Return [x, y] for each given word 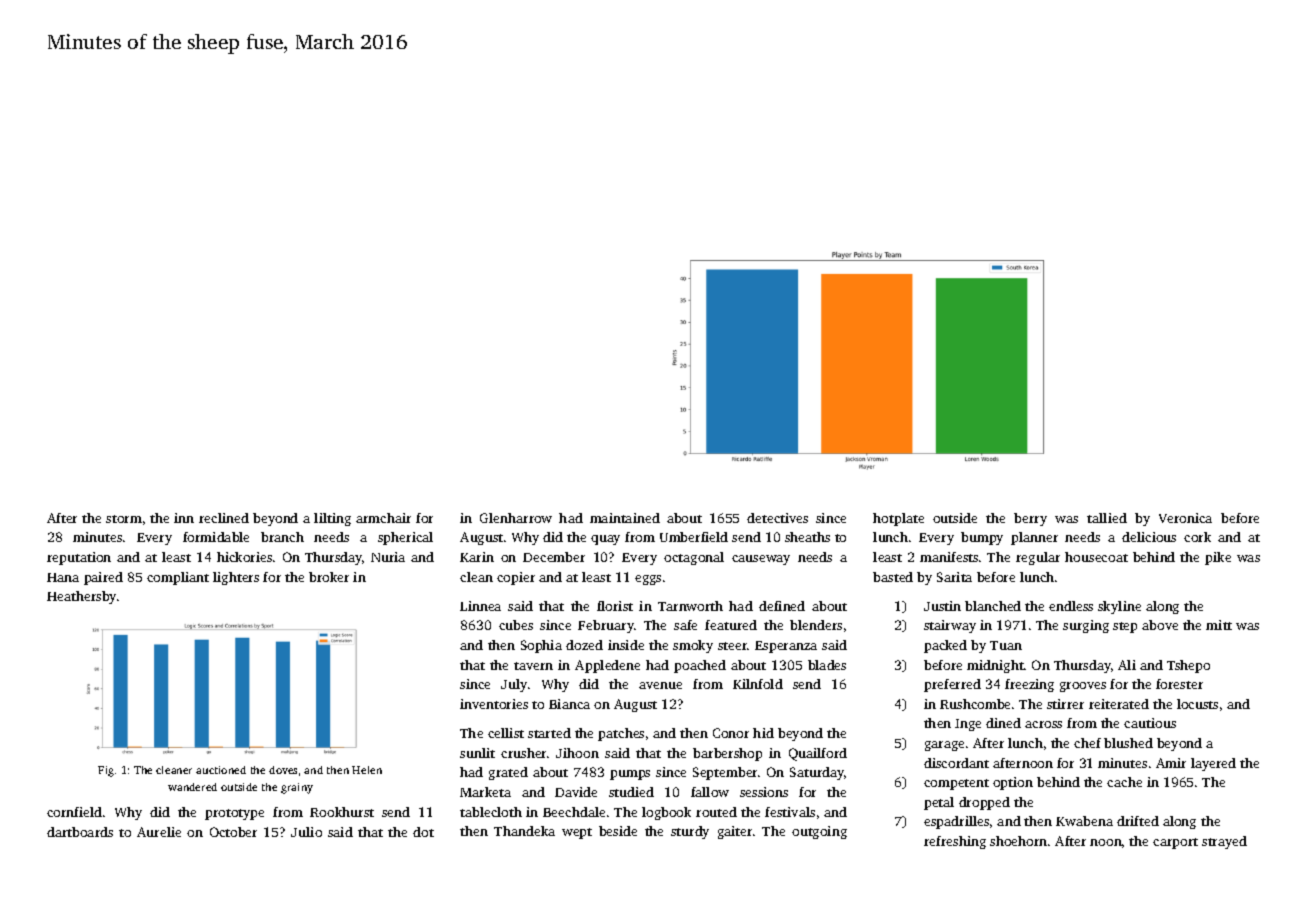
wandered [192, 787]
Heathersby [81, 597]
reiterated [1119, 704]
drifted [1138, 821]
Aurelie [159, 832]
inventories [494, 704]
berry [1030, 519]
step [1125, 627]
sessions [764, 792]
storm [124, 519]
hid [763, 733]
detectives [777, 518]
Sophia [541, 646]
